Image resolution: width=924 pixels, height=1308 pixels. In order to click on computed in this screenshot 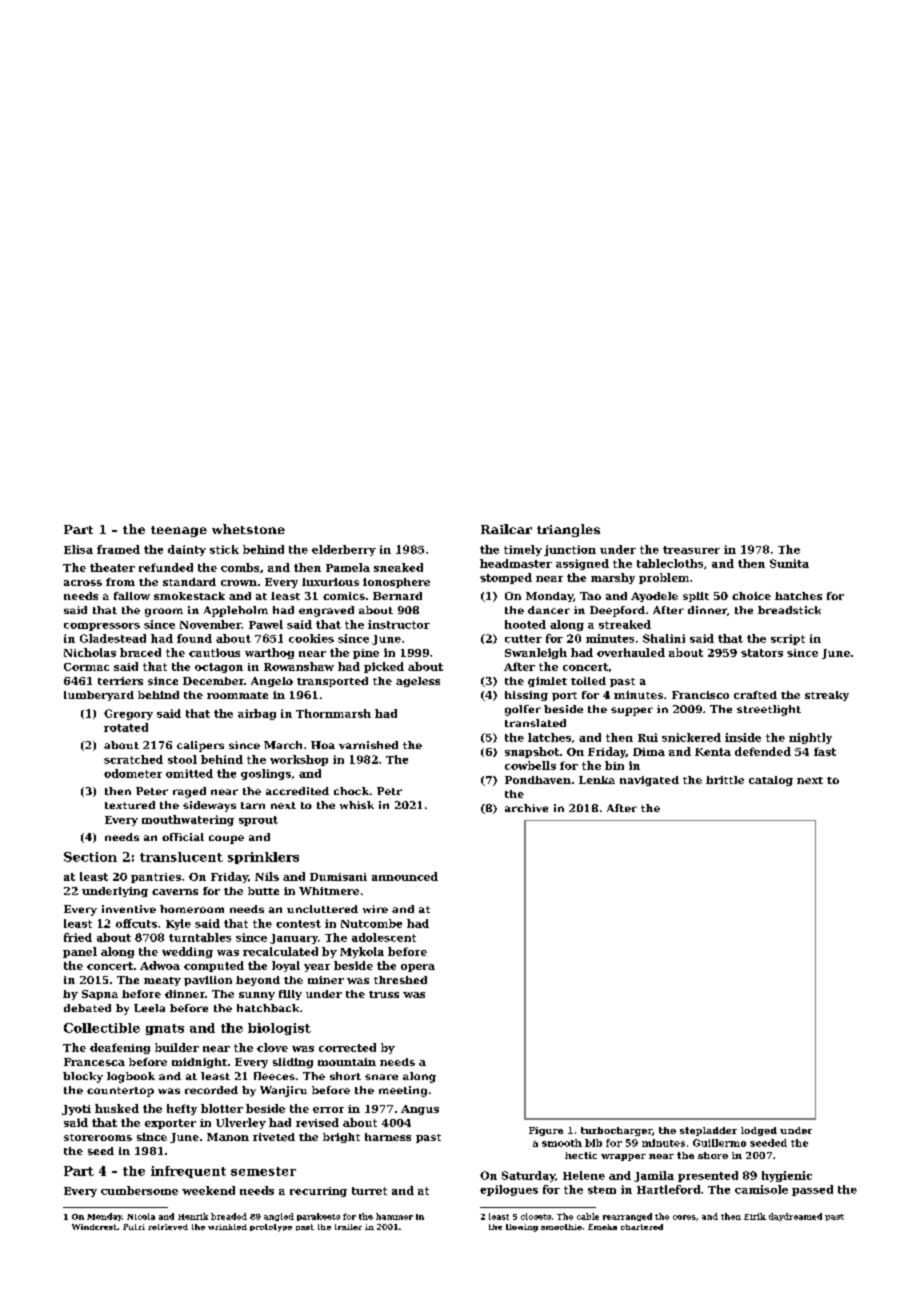, I will do `click(214, 966)`.
